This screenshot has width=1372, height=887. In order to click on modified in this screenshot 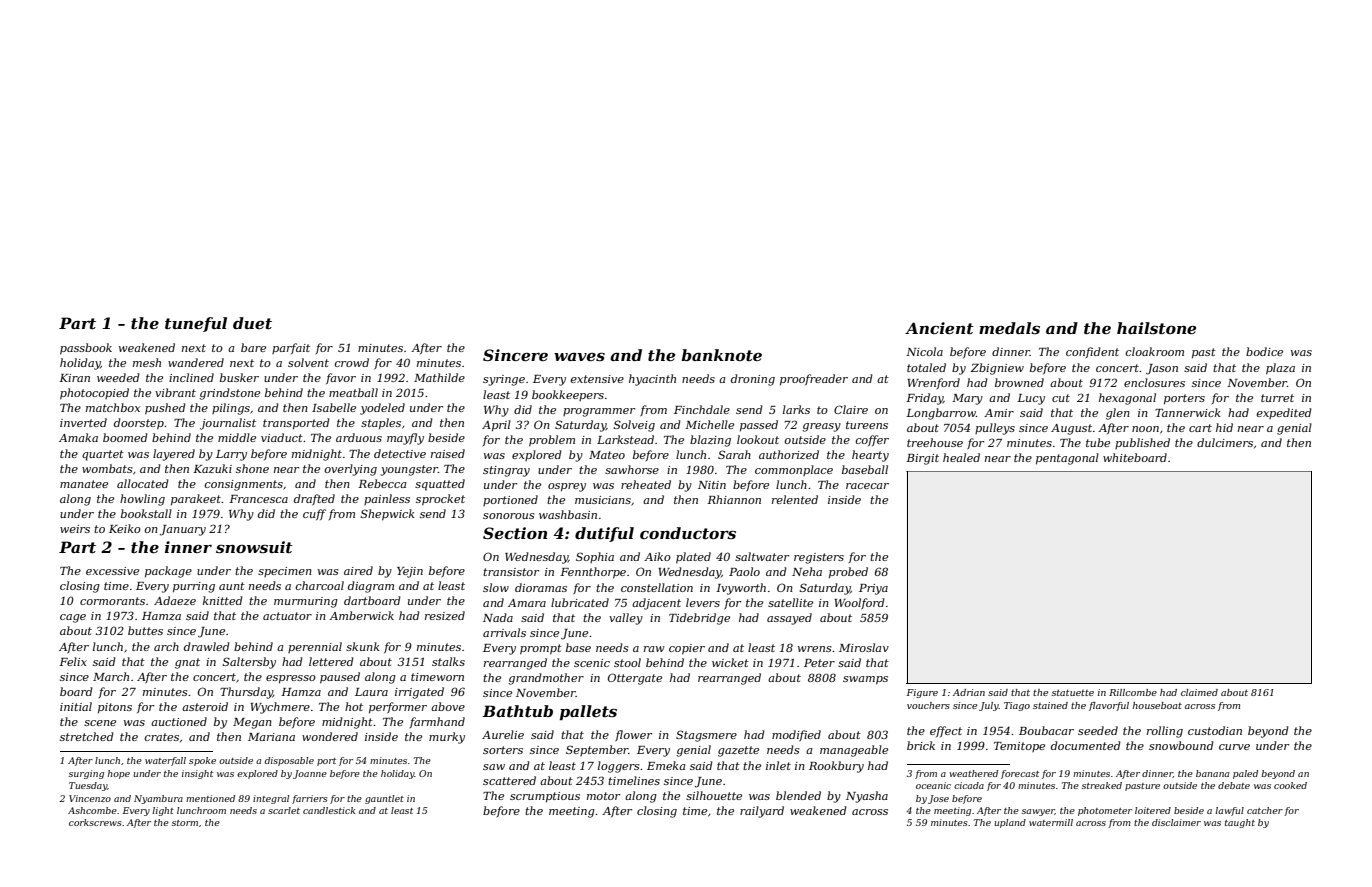, I will do `click(796, 735)`.
